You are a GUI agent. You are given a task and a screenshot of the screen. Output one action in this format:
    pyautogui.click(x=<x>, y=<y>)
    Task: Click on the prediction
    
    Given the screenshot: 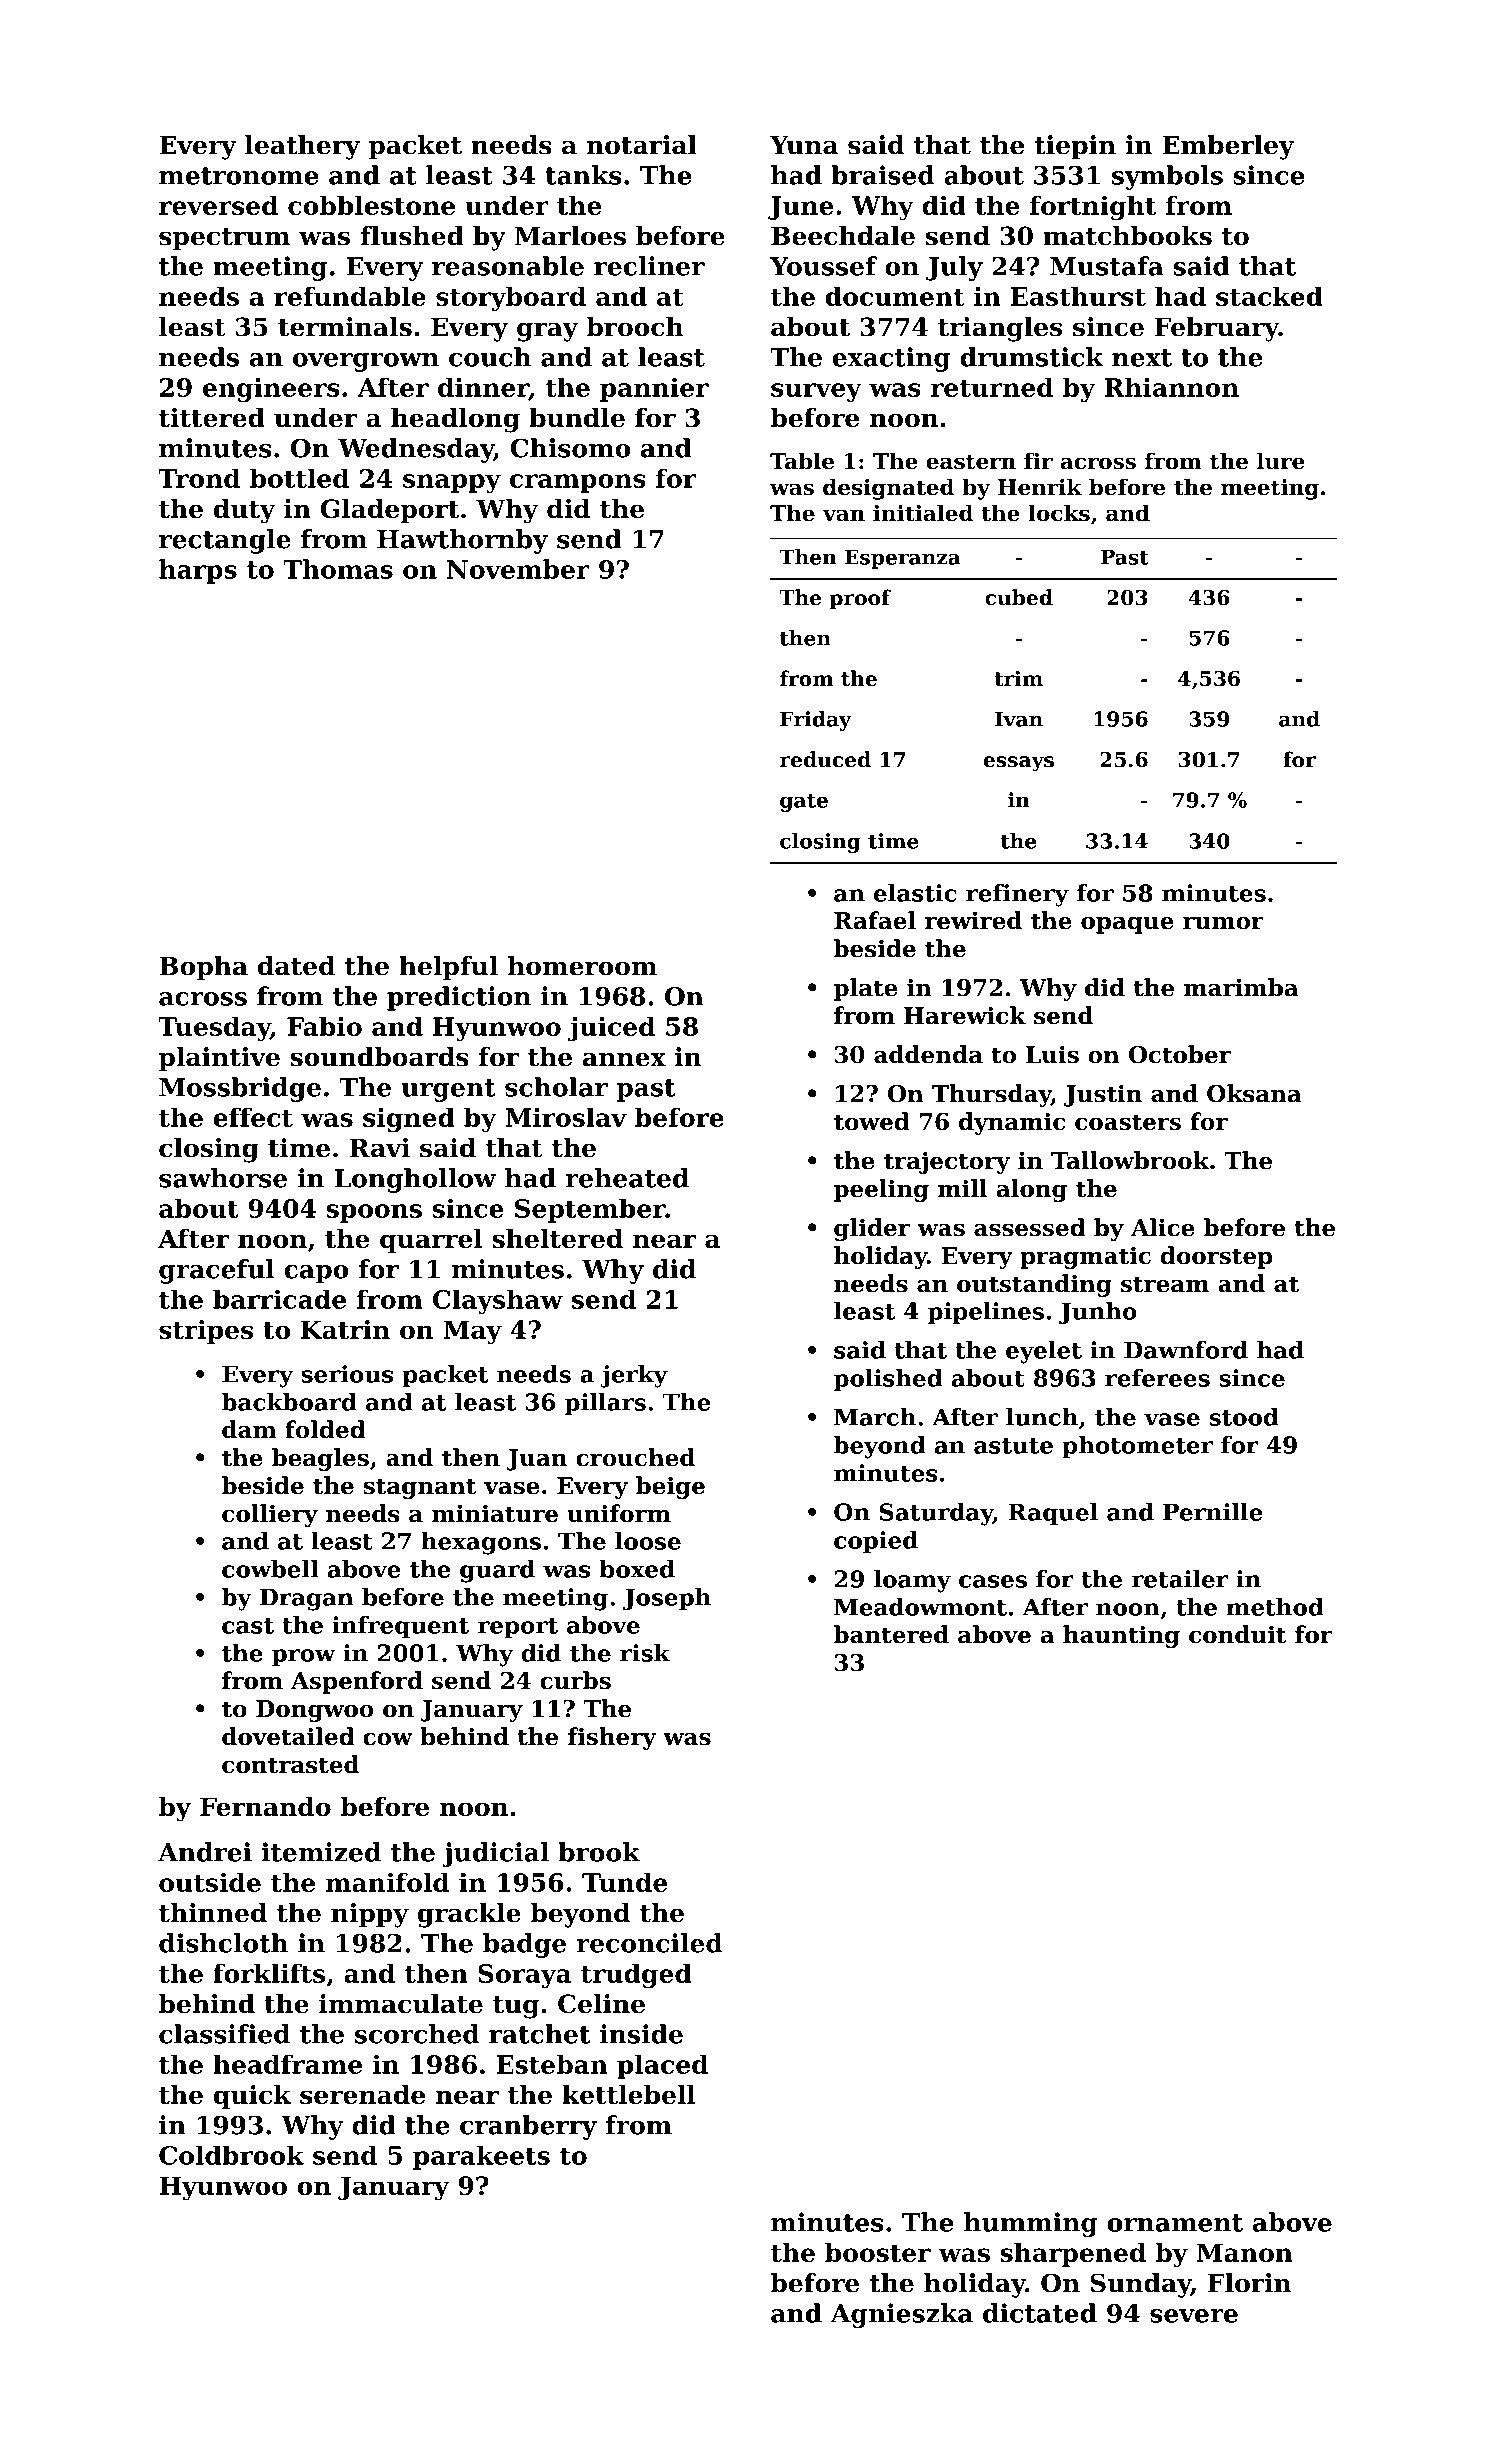 What is the action you would take?
    pyautogui.click(x=459, y=998)
